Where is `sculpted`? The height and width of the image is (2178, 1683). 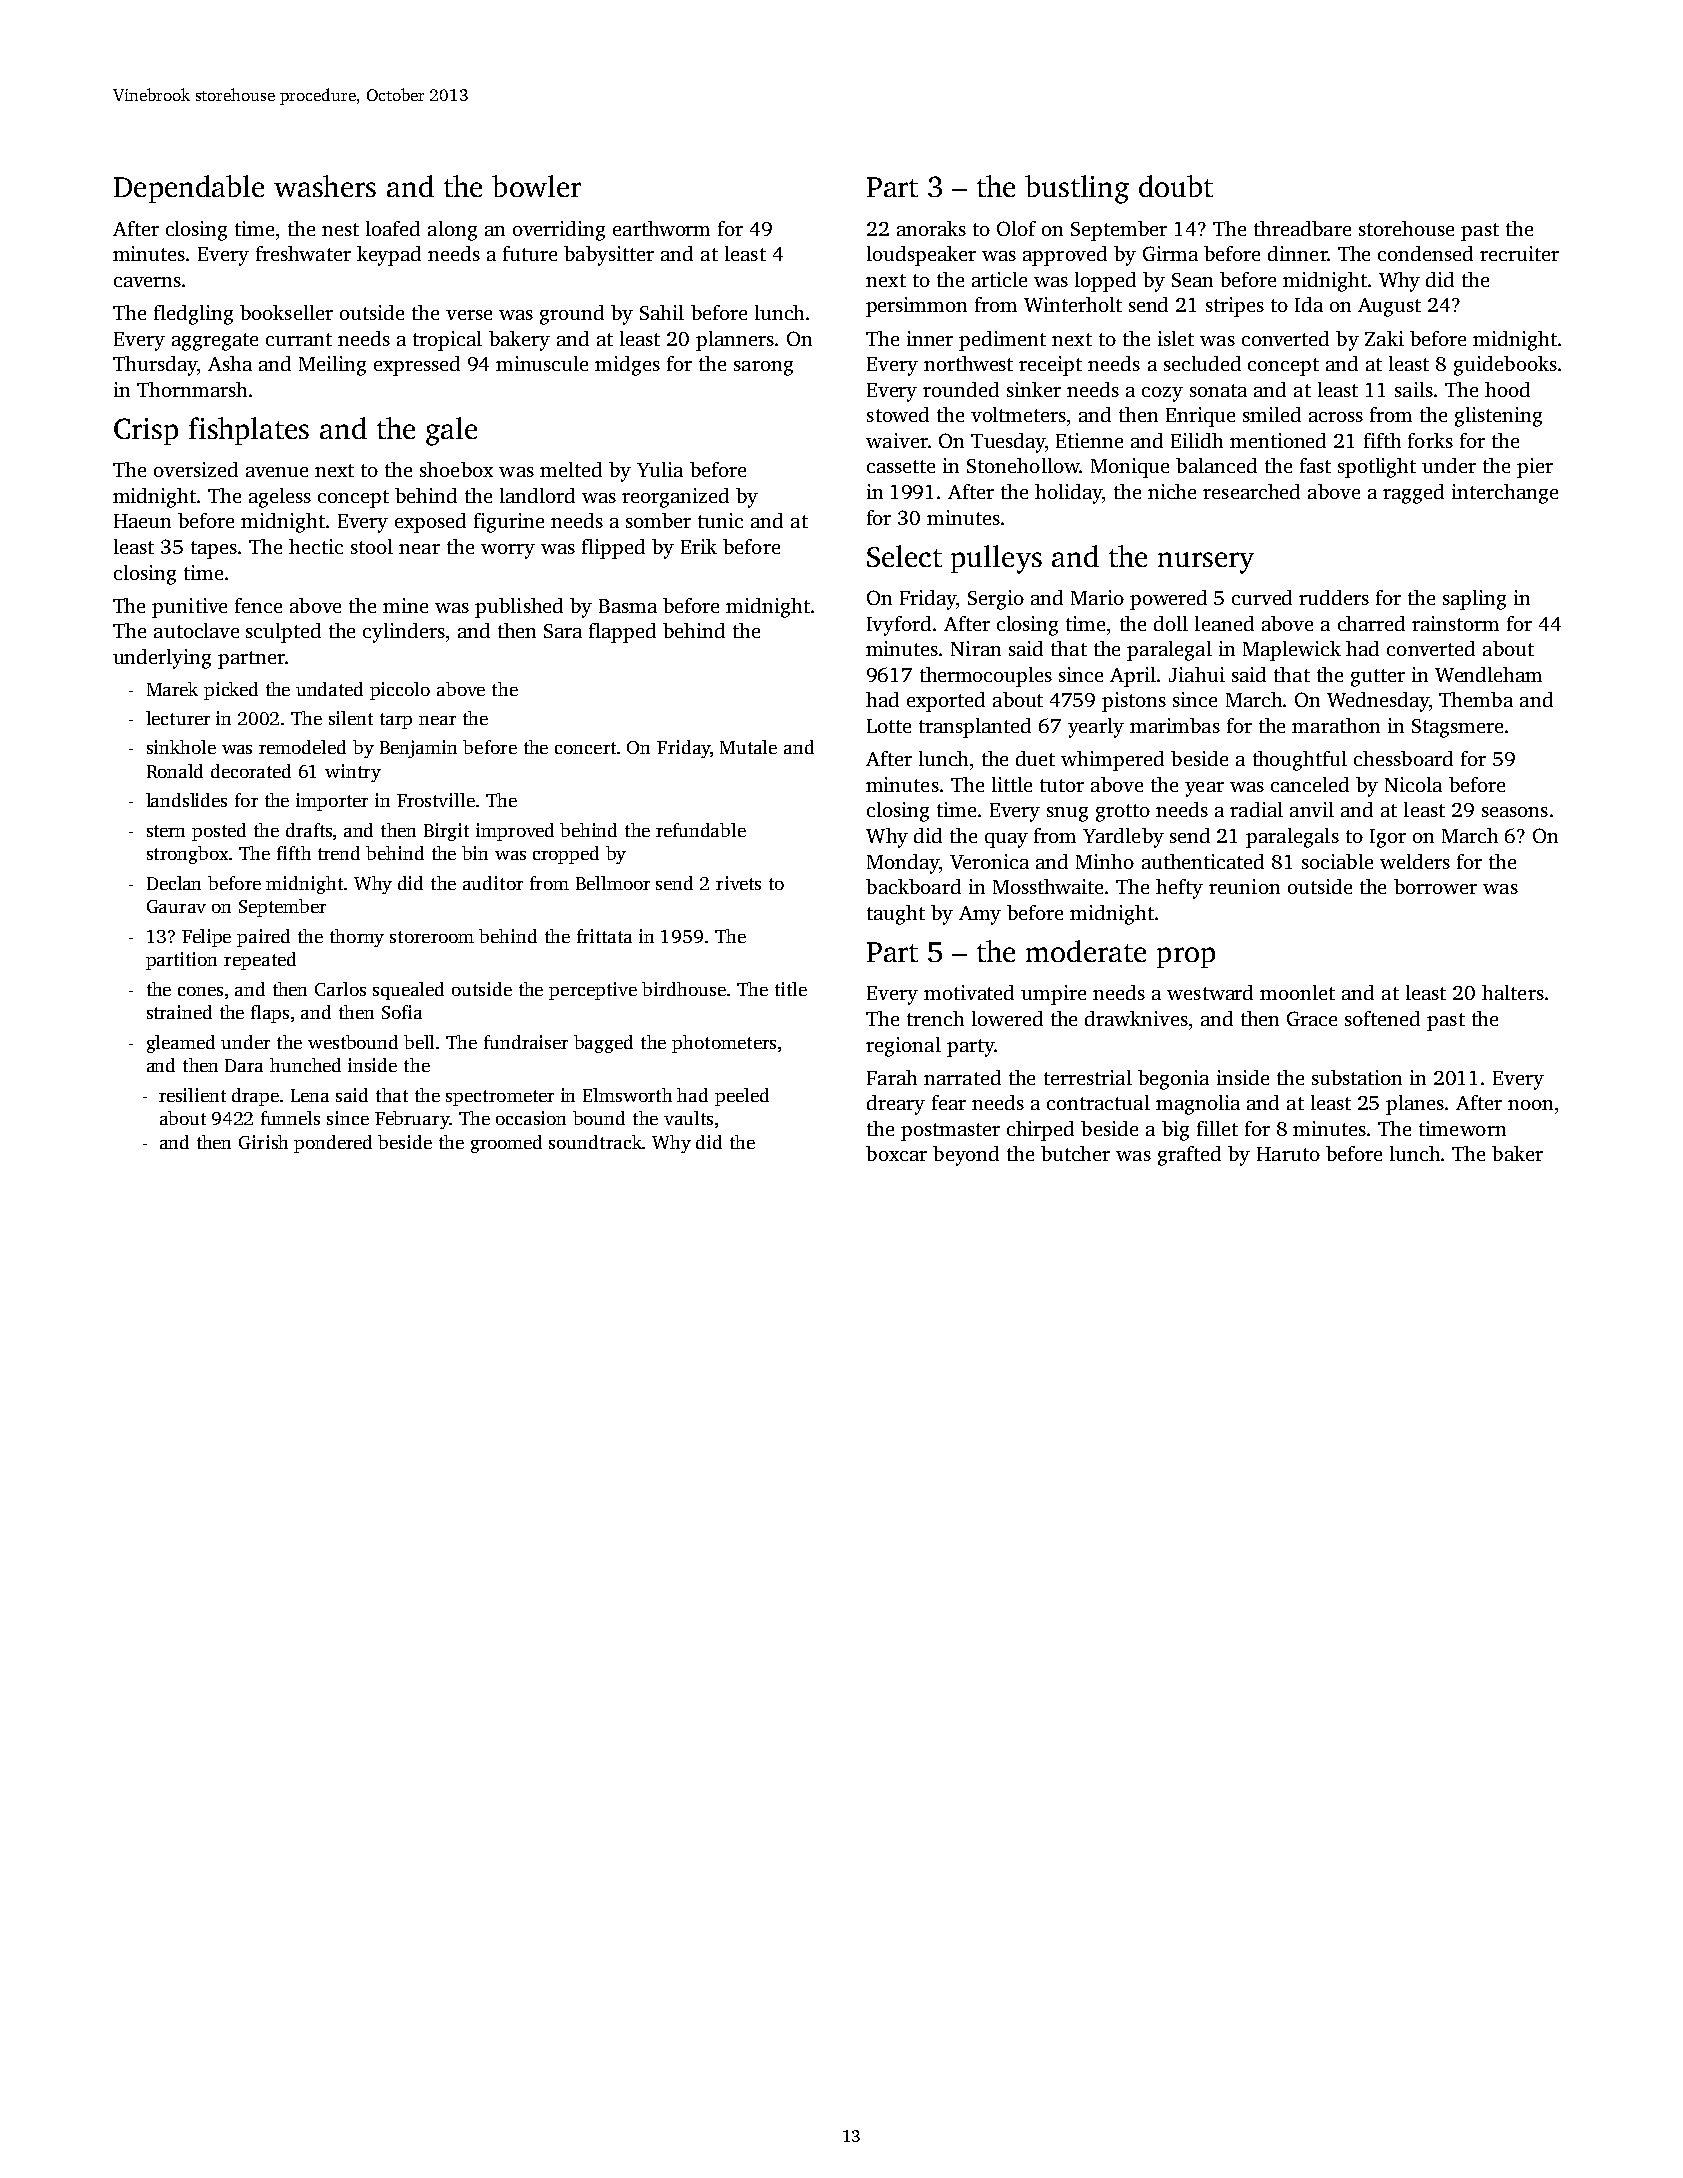 sculpted is located at coordinates (283, 633).
